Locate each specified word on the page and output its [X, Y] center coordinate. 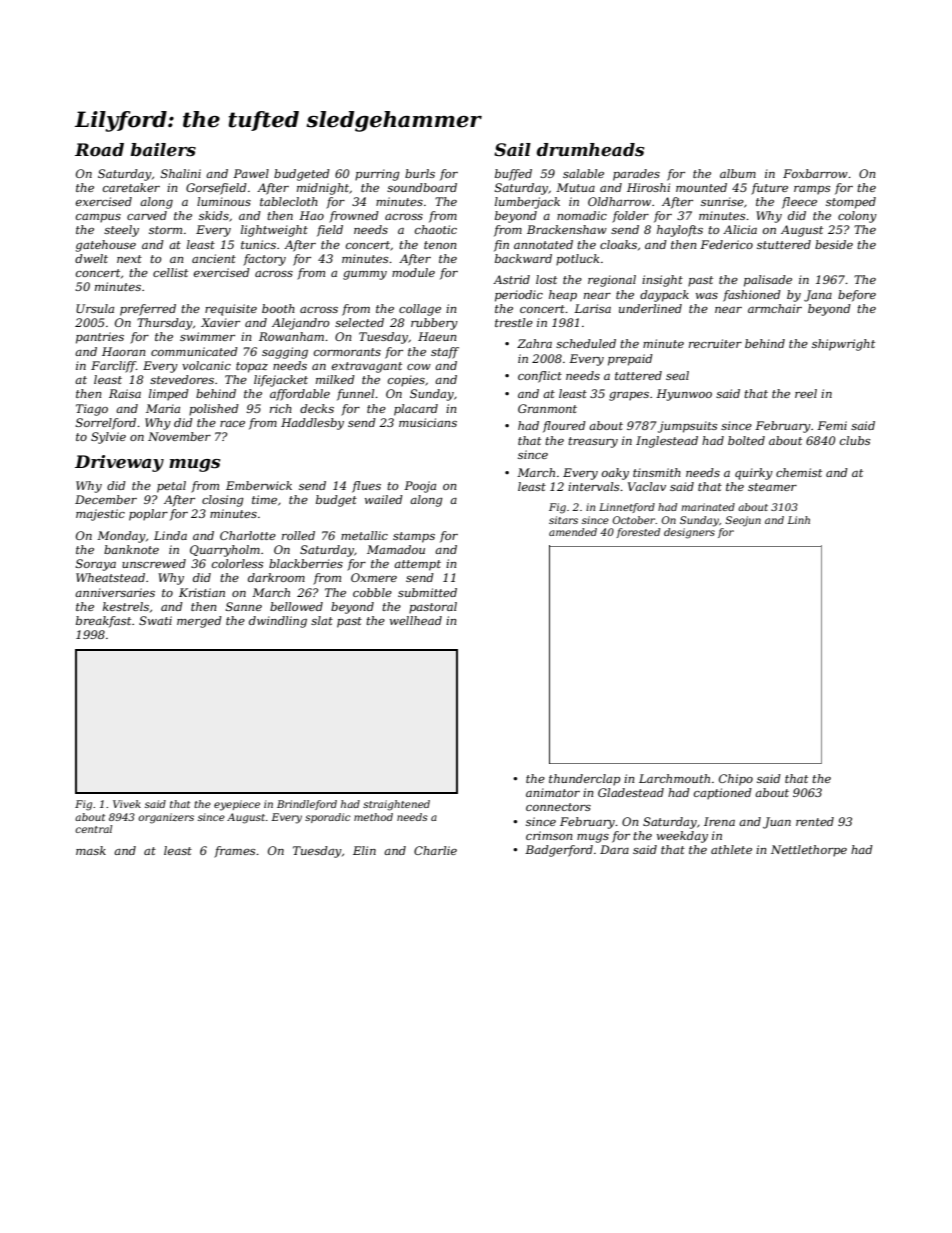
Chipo [736, 780]
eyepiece [237, 805]
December [106, 499]
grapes [629, 396]
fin [501, 246]
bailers [163, 150]
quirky [754, 474]
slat [322, 620]
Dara [614, 849]
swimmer [207, 336]
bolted [746, 440]
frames [234, 852]
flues [366, 487]
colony [857, 217]
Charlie [435, 850]
